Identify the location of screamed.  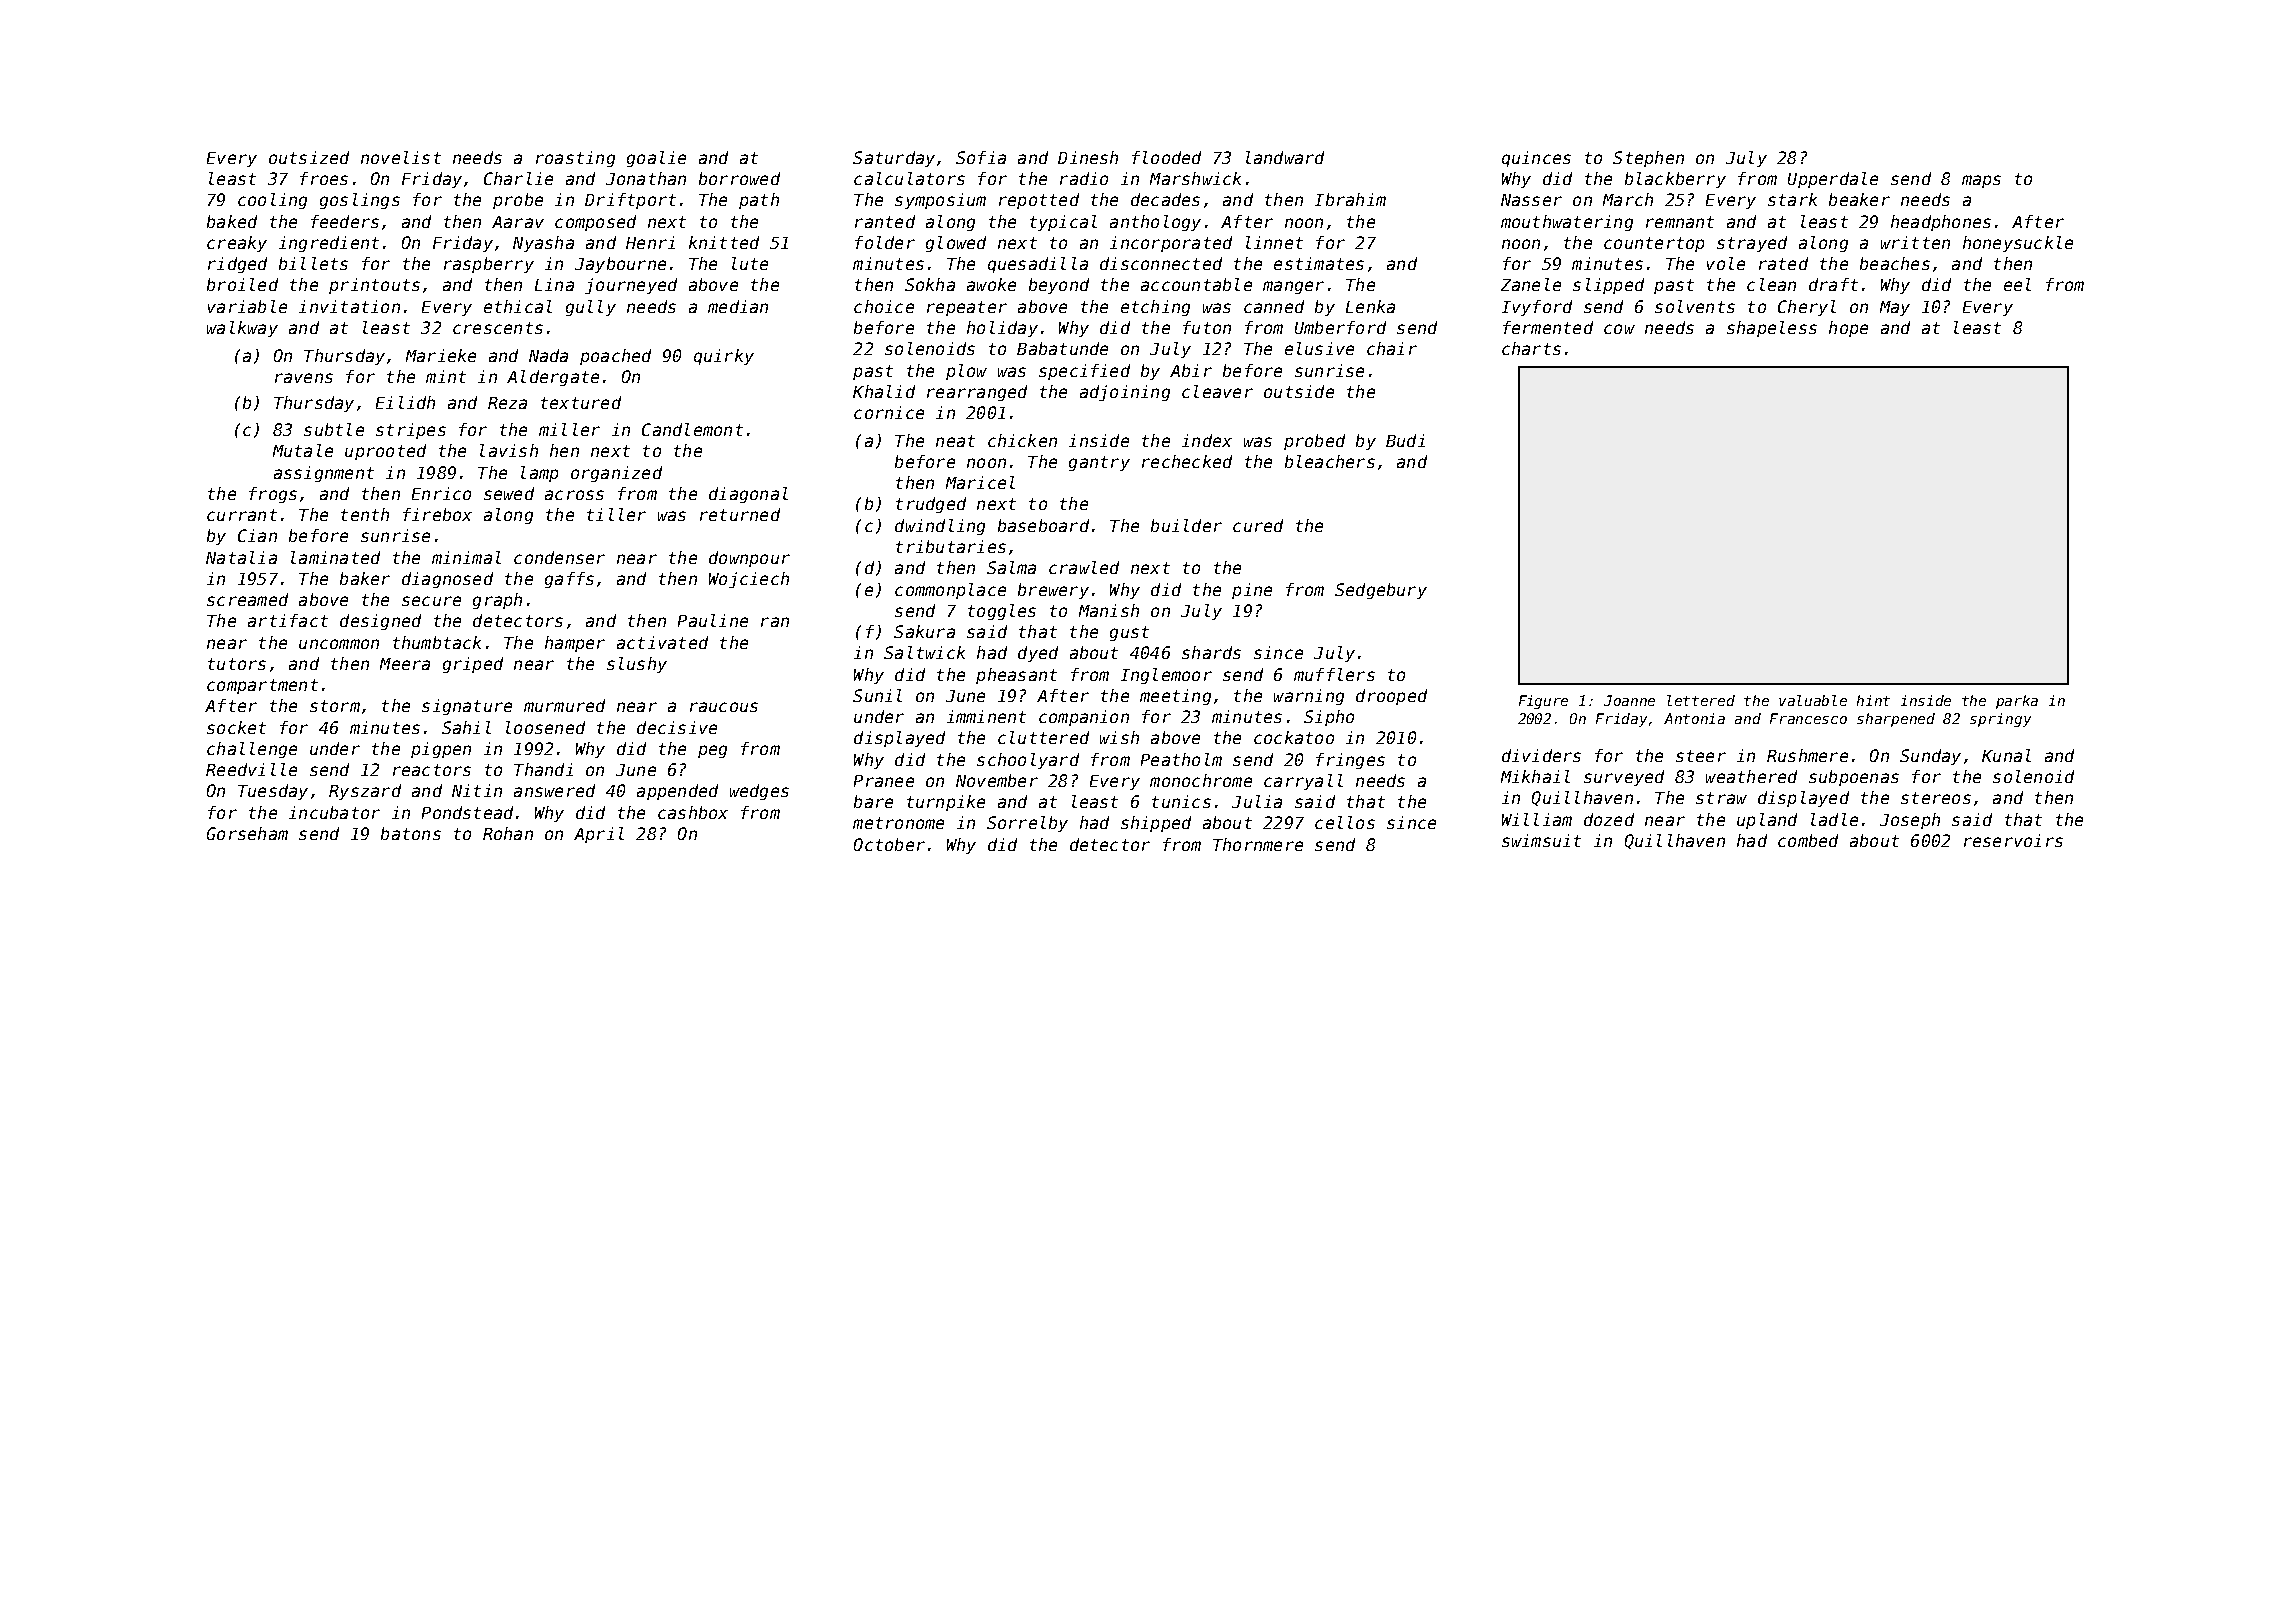
(247, 599).
